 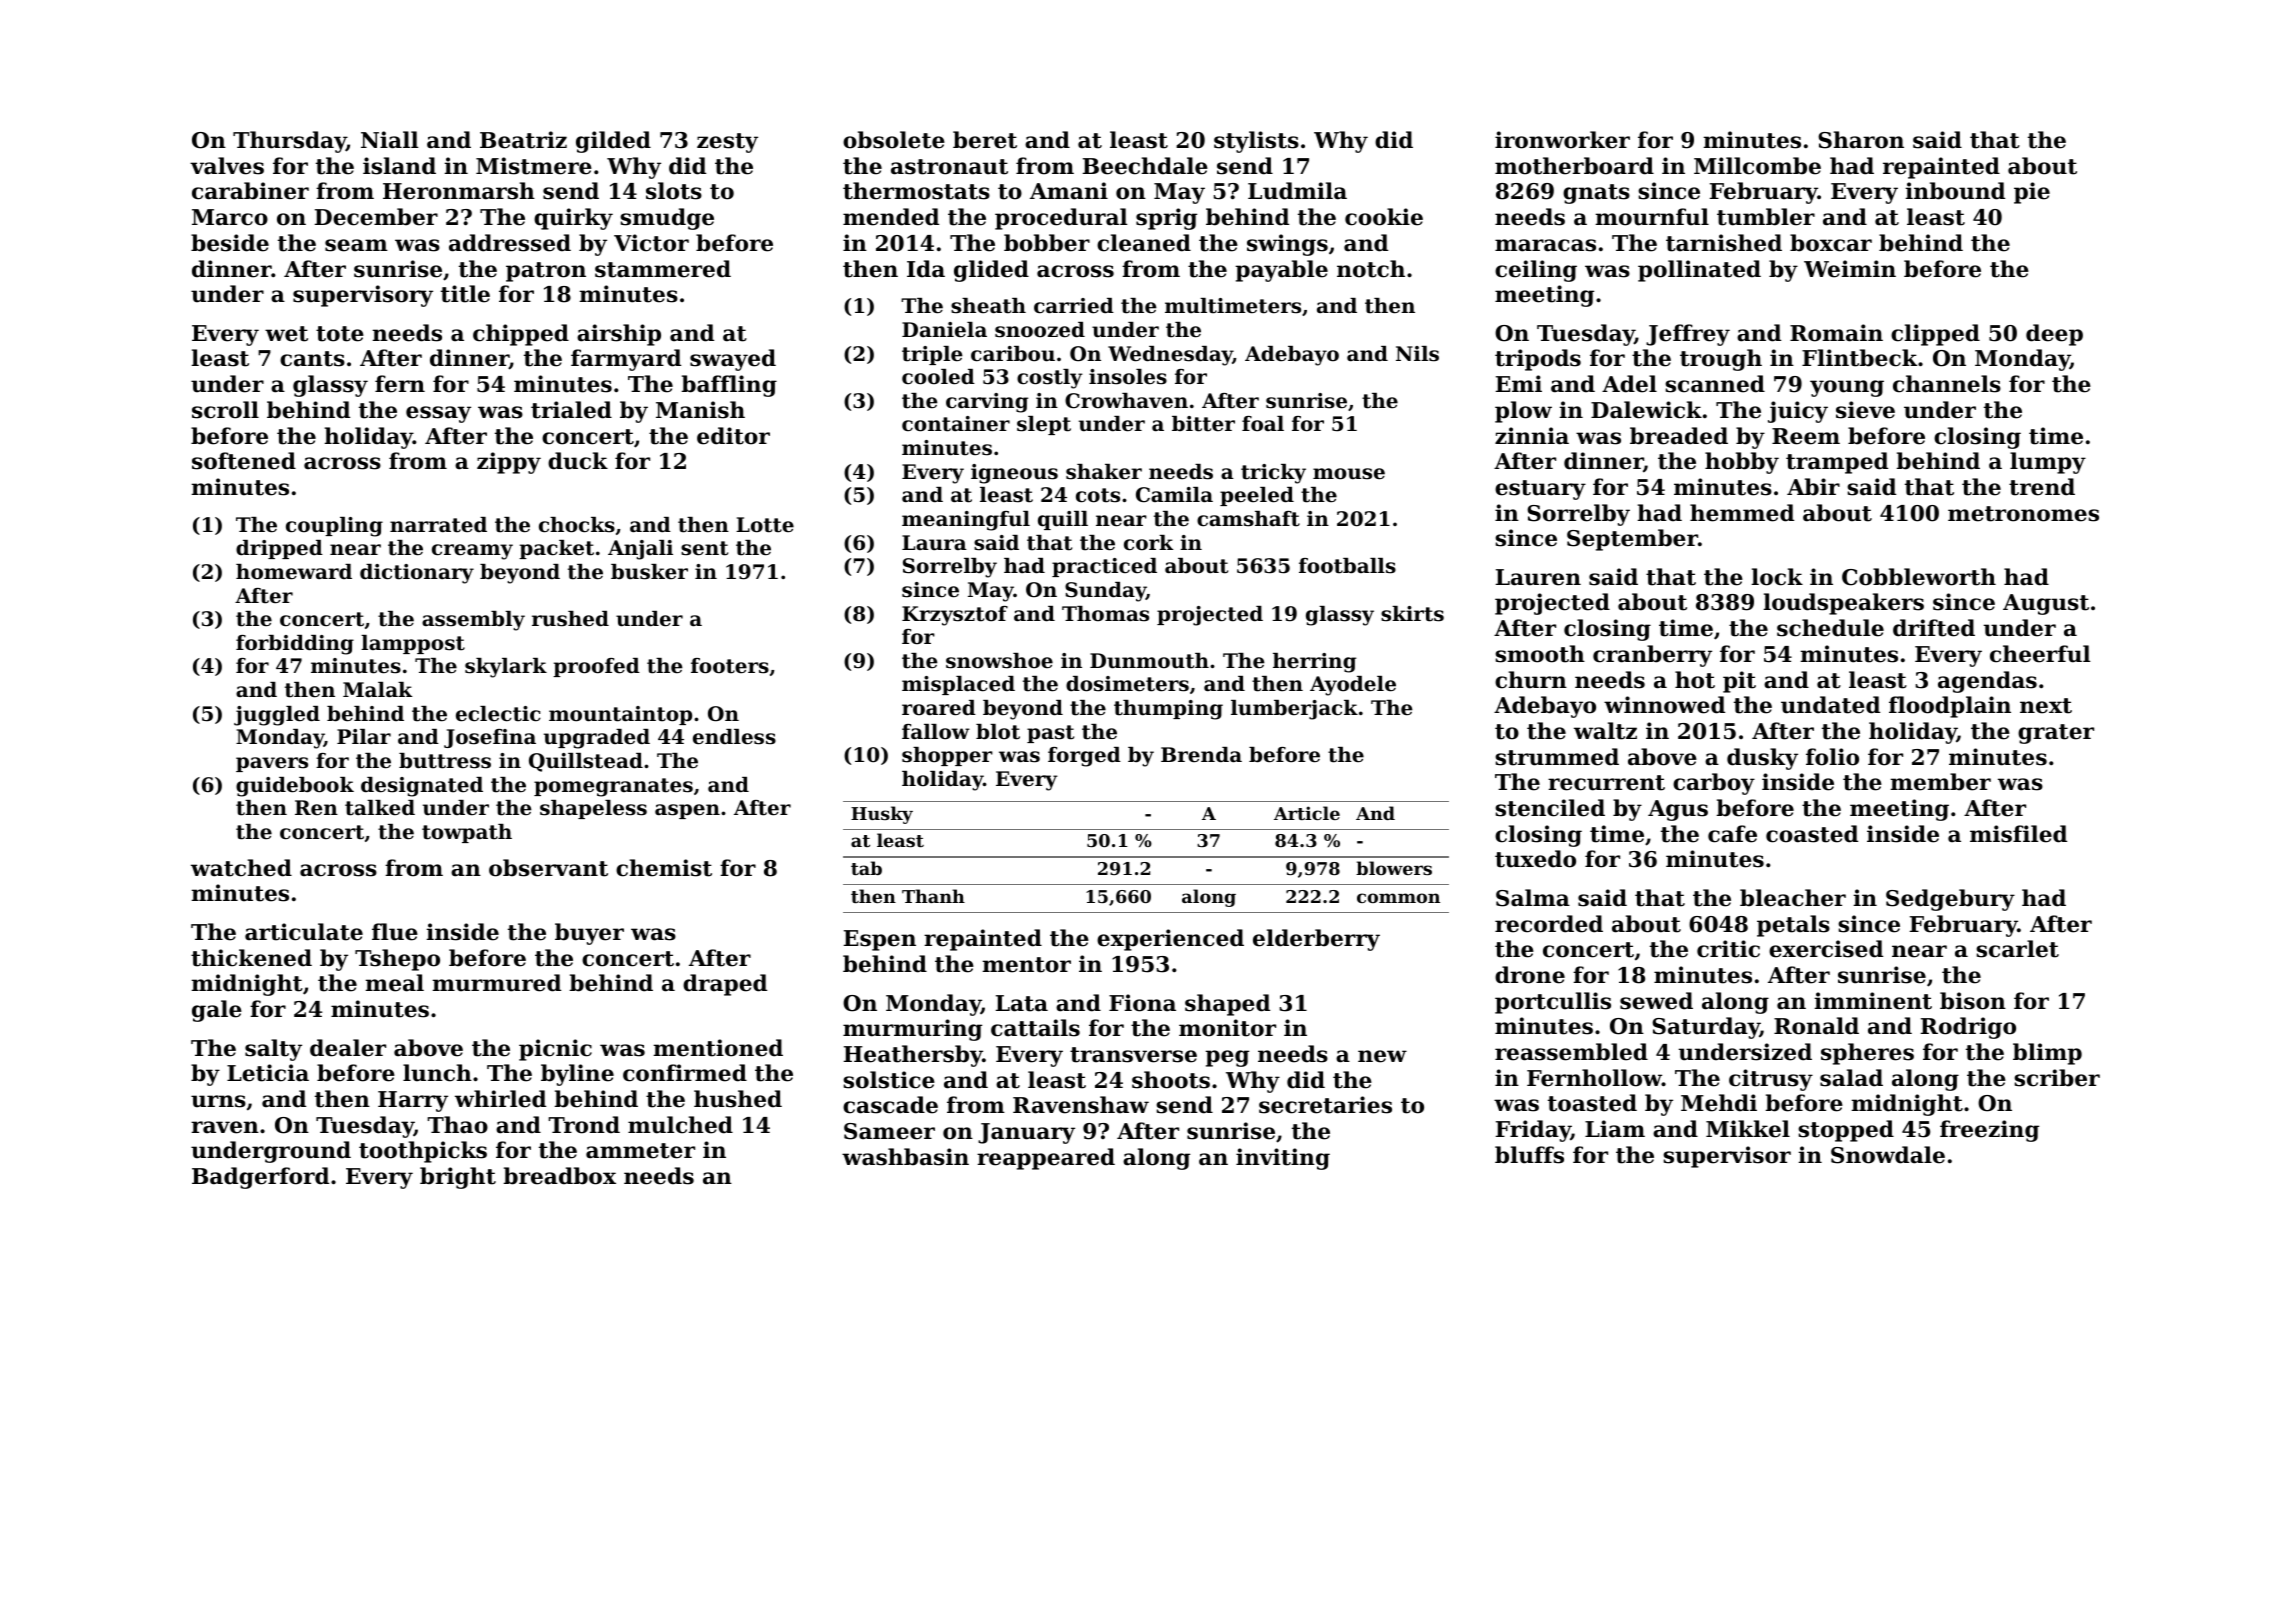 What do you see at coordinates (1149, 661) in the document?
I see `Dunmouth` at bounding box center [1149, 661].
